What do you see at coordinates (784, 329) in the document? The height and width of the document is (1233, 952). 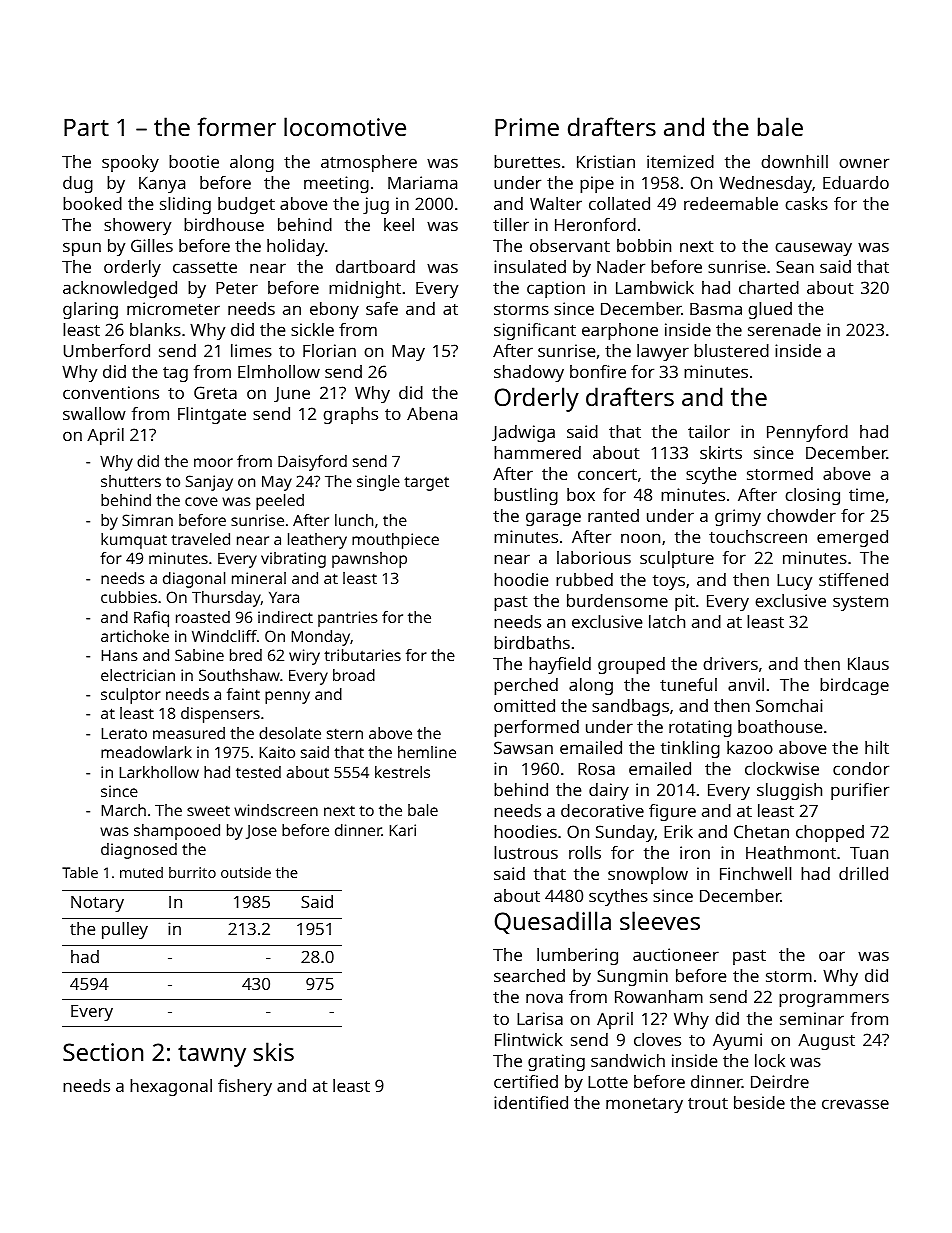 I see `serenade` at bounding box center [784, 329].
